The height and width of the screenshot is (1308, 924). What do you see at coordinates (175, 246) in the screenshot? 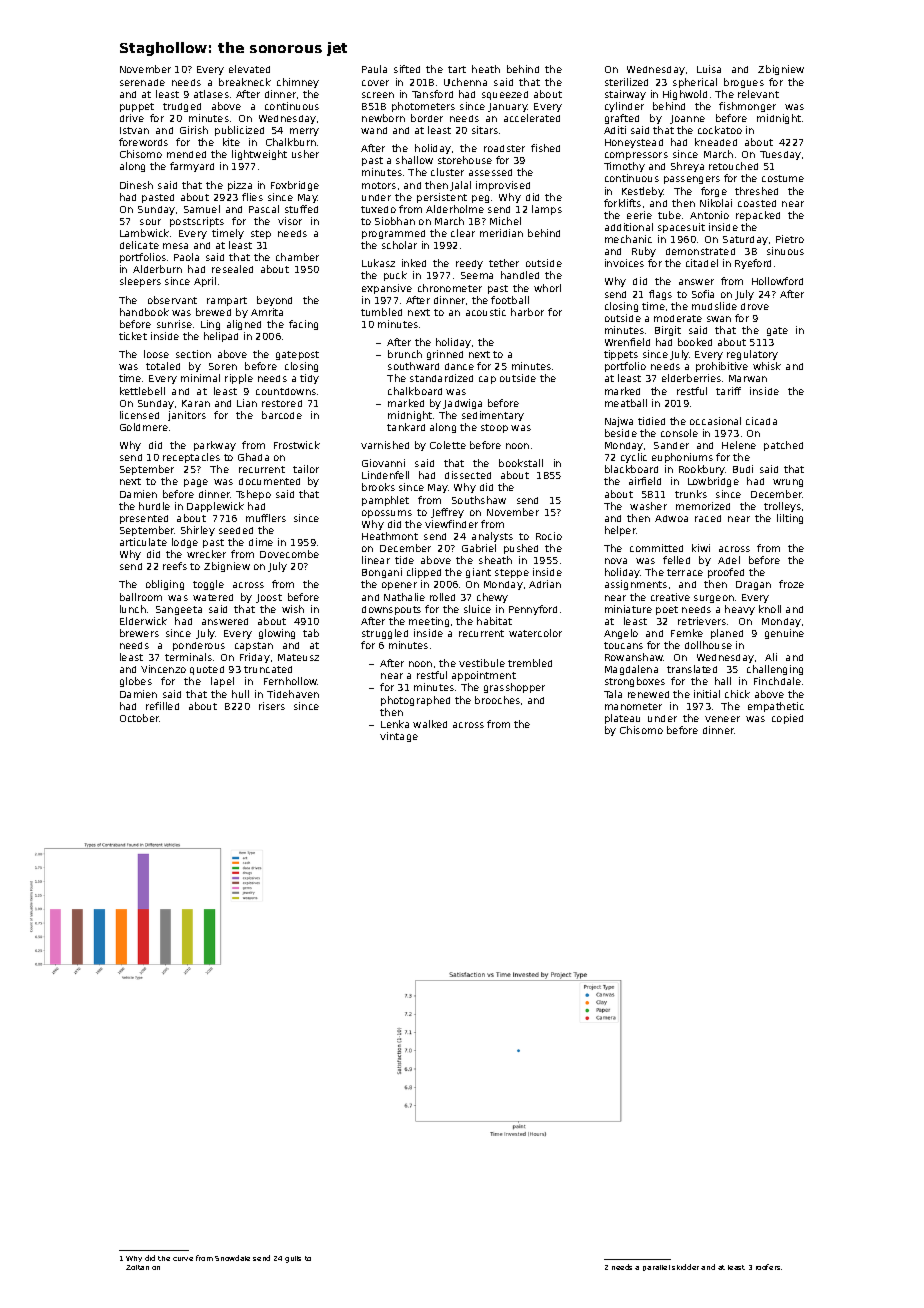
I see `mesa` at bounding box center [175, 246].
